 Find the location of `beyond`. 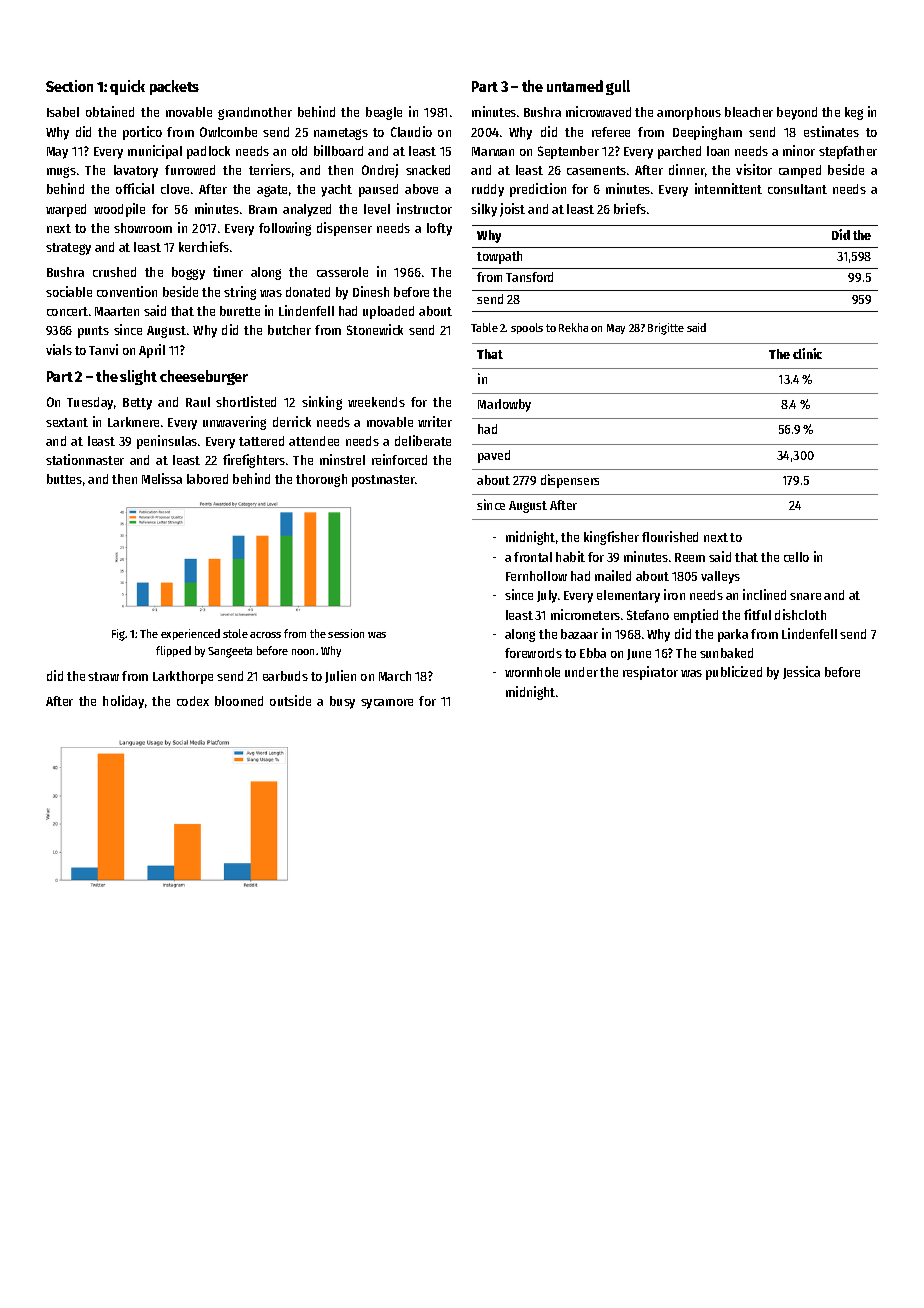

beyond is located at coordinates (797, 113).
